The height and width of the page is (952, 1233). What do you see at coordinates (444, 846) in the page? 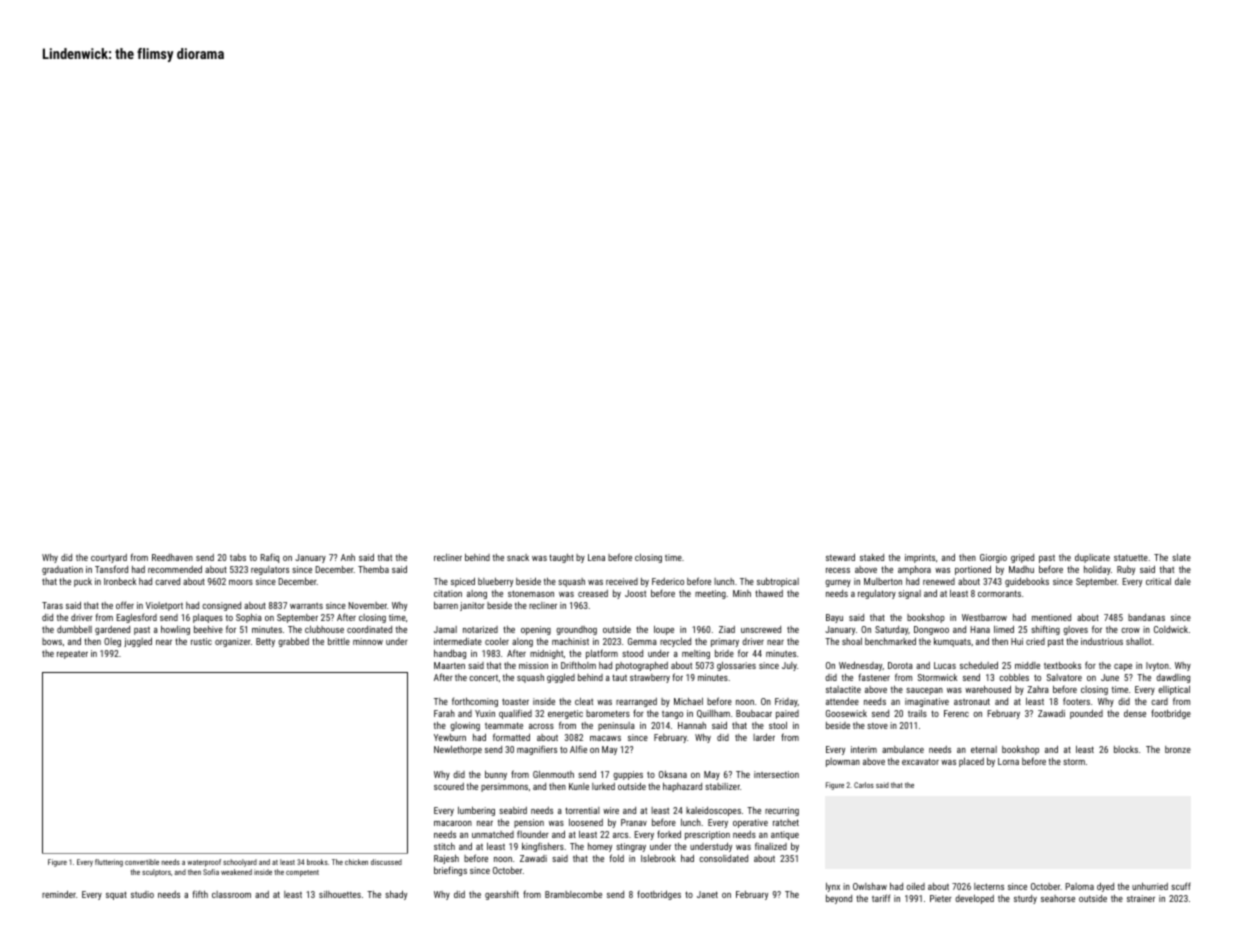
I see `stitch` at bounding box center [444, 846].
